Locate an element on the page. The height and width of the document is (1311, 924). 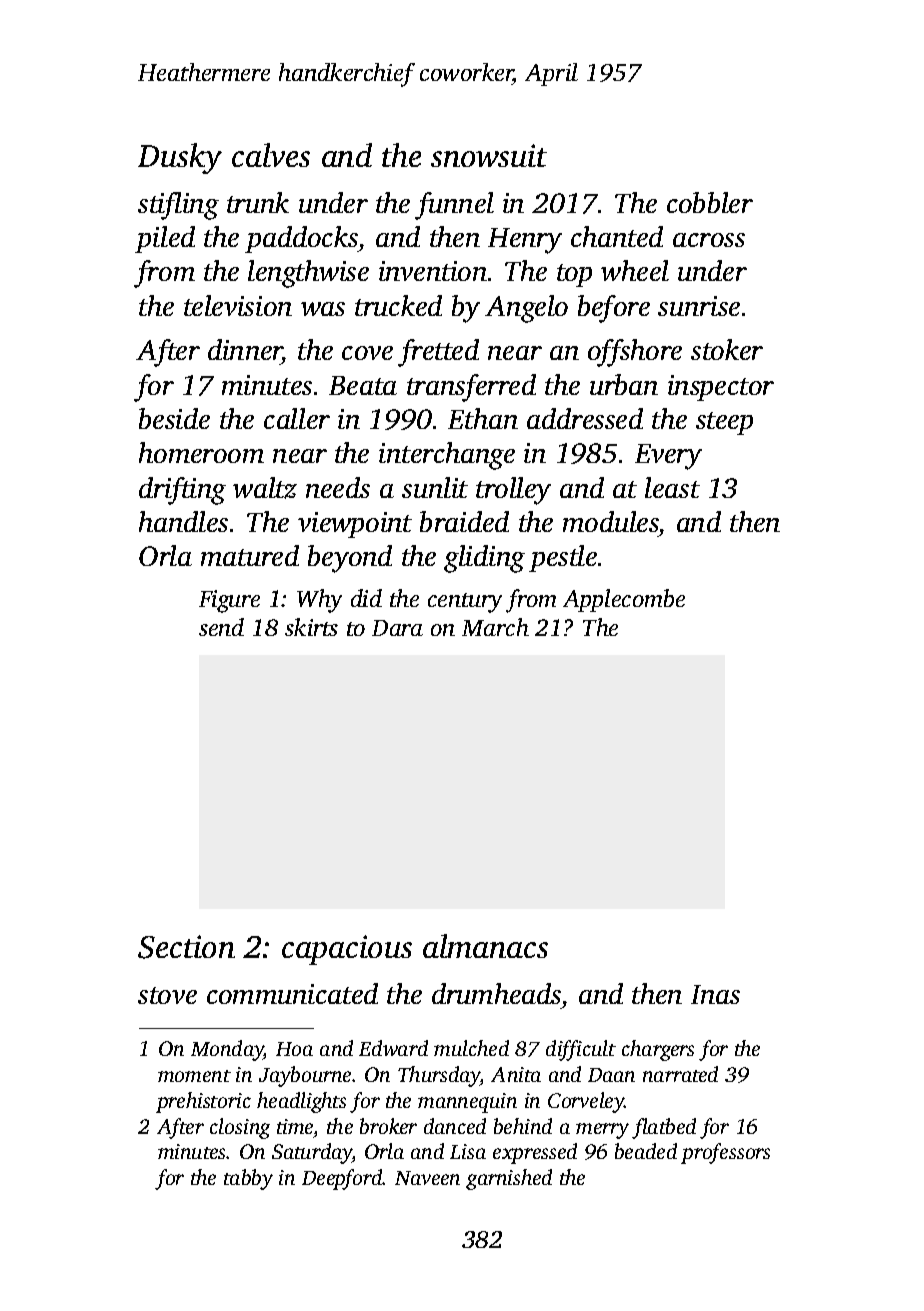
chanted is located at coordinates (617, 236).
